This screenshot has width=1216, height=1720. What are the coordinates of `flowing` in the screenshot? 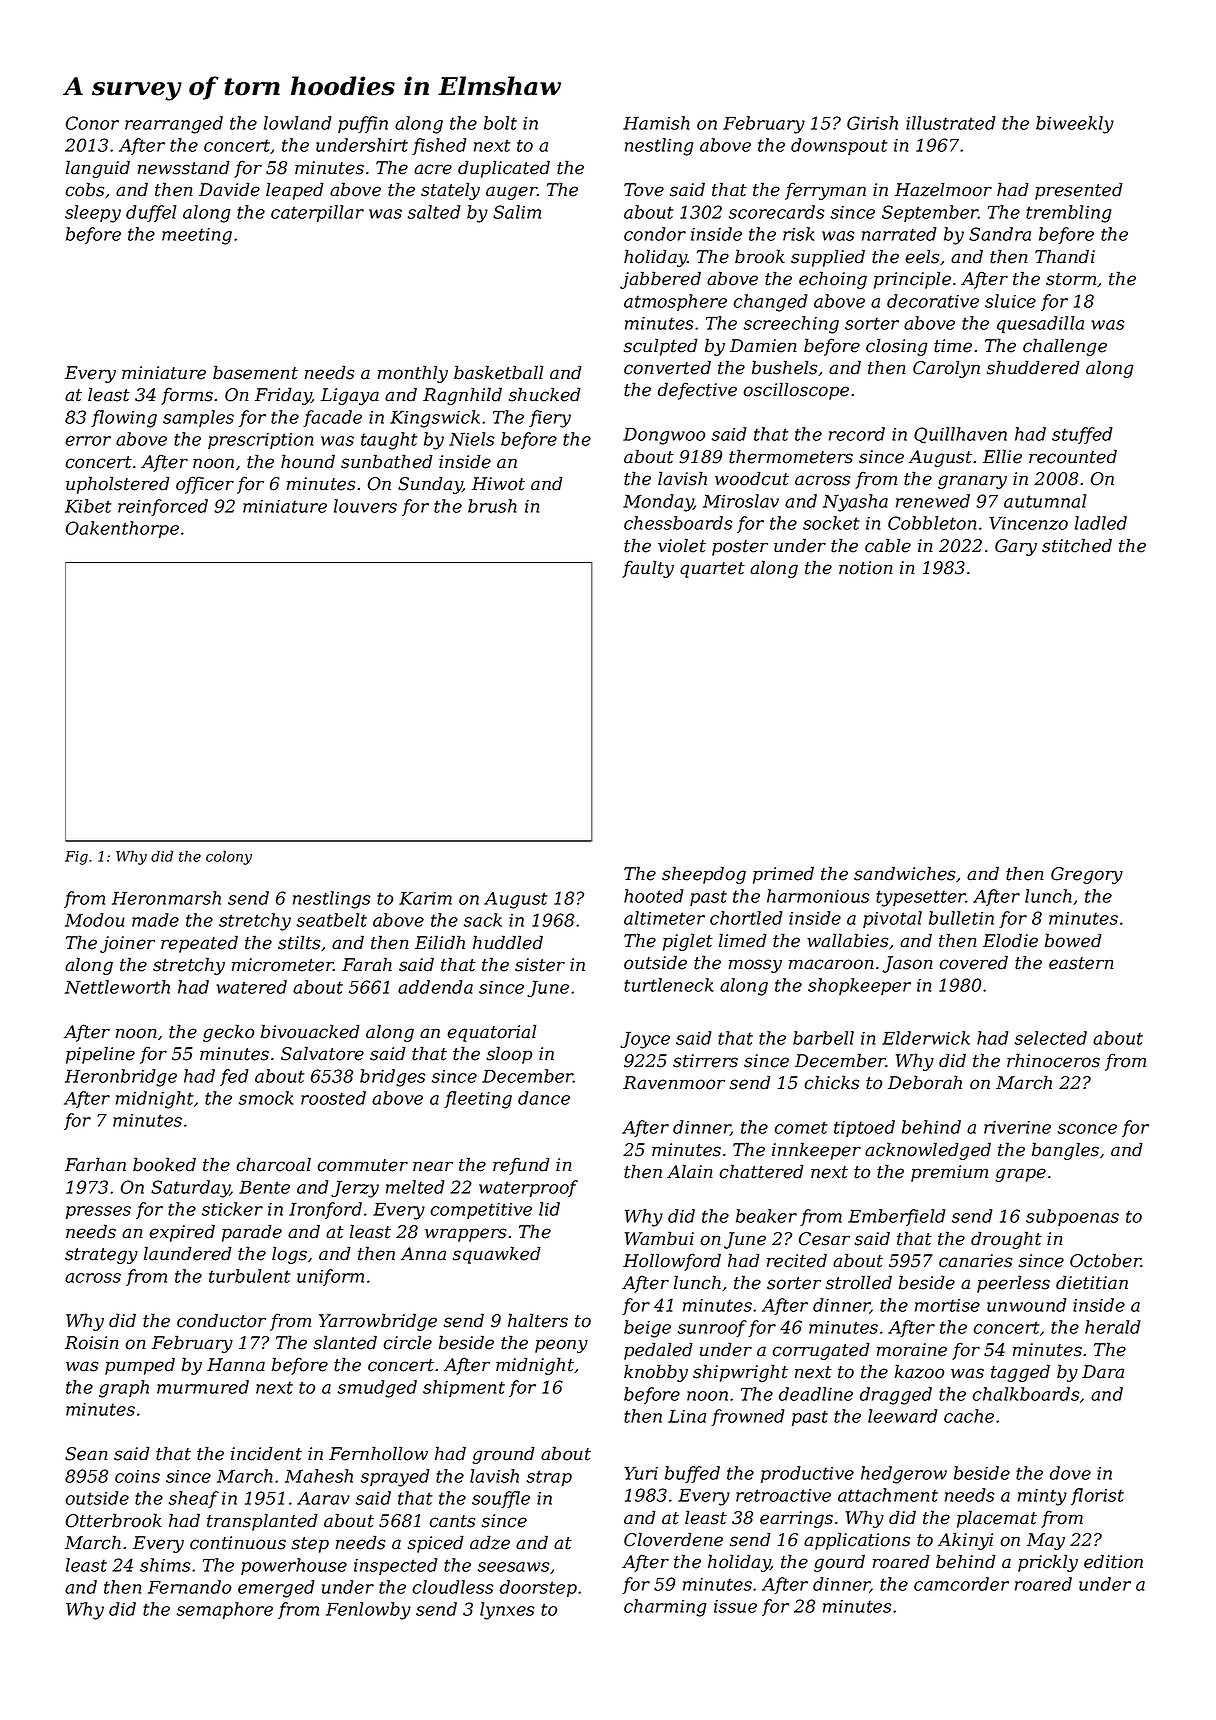 It's located at (124, 419).
